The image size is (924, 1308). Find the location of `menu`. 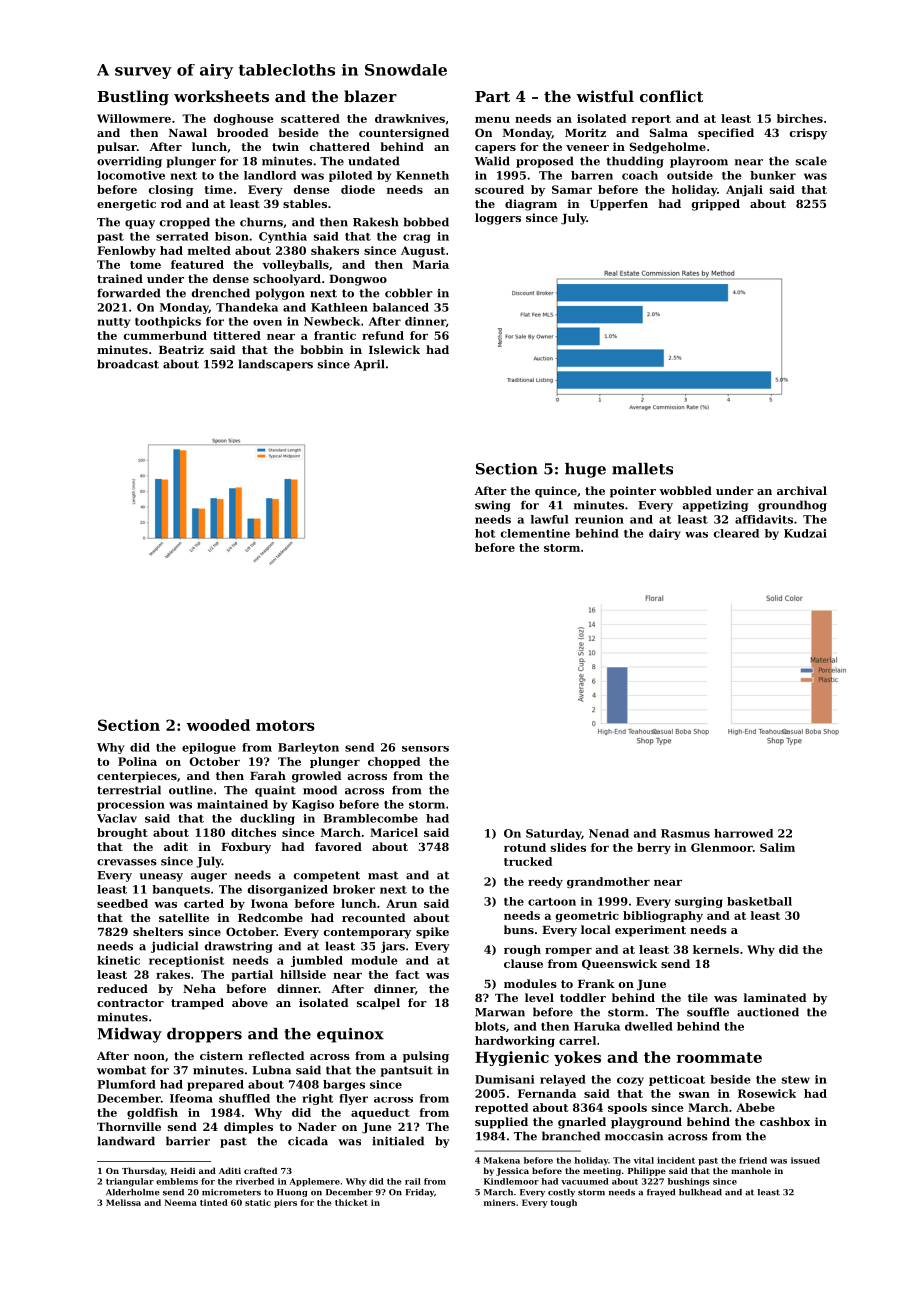

menu is located at coordinates (492, 120).
